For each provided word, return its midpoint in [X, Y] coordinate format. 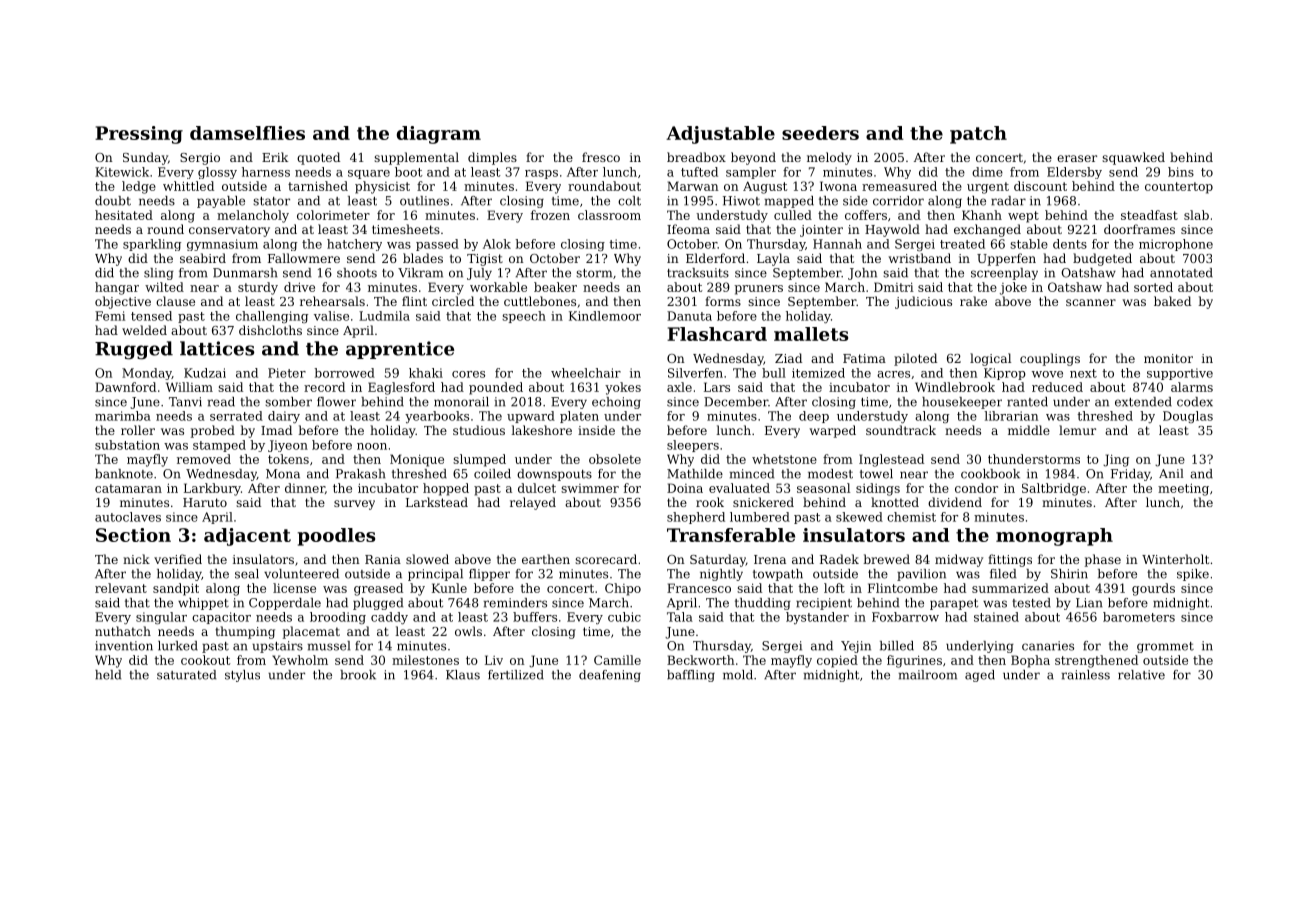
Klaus [463, 675]
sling [159, 274]
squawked [1133, 158]
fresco [601, 157]
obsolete [615, 459]
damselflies [247, 133]
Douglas [1188, 417]
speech [524, 317]
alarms [1192, 387]
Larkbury [212, 489]
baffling [691, 676]
